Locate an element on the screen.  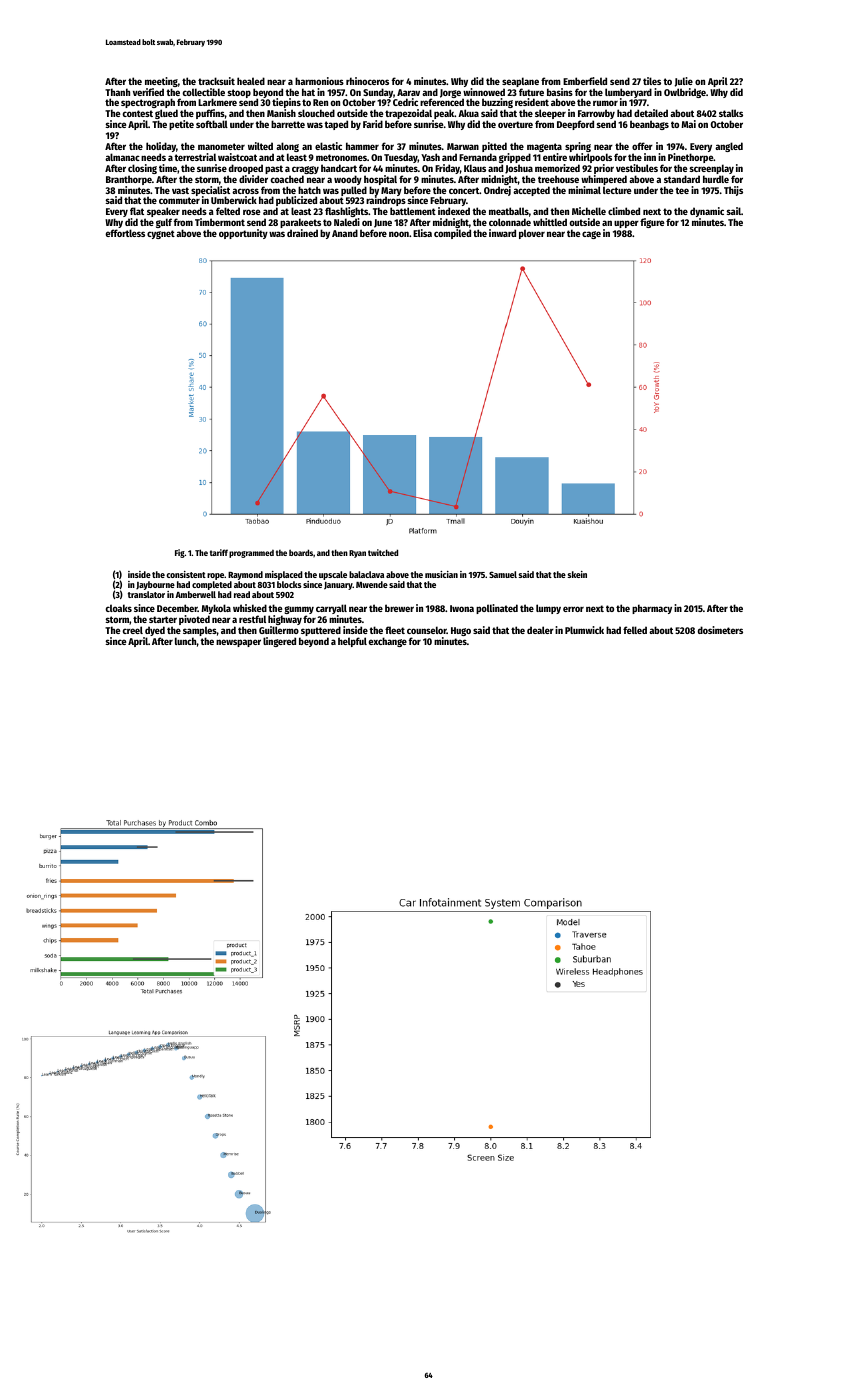
opportunity is located at coordinates (243, 234).
